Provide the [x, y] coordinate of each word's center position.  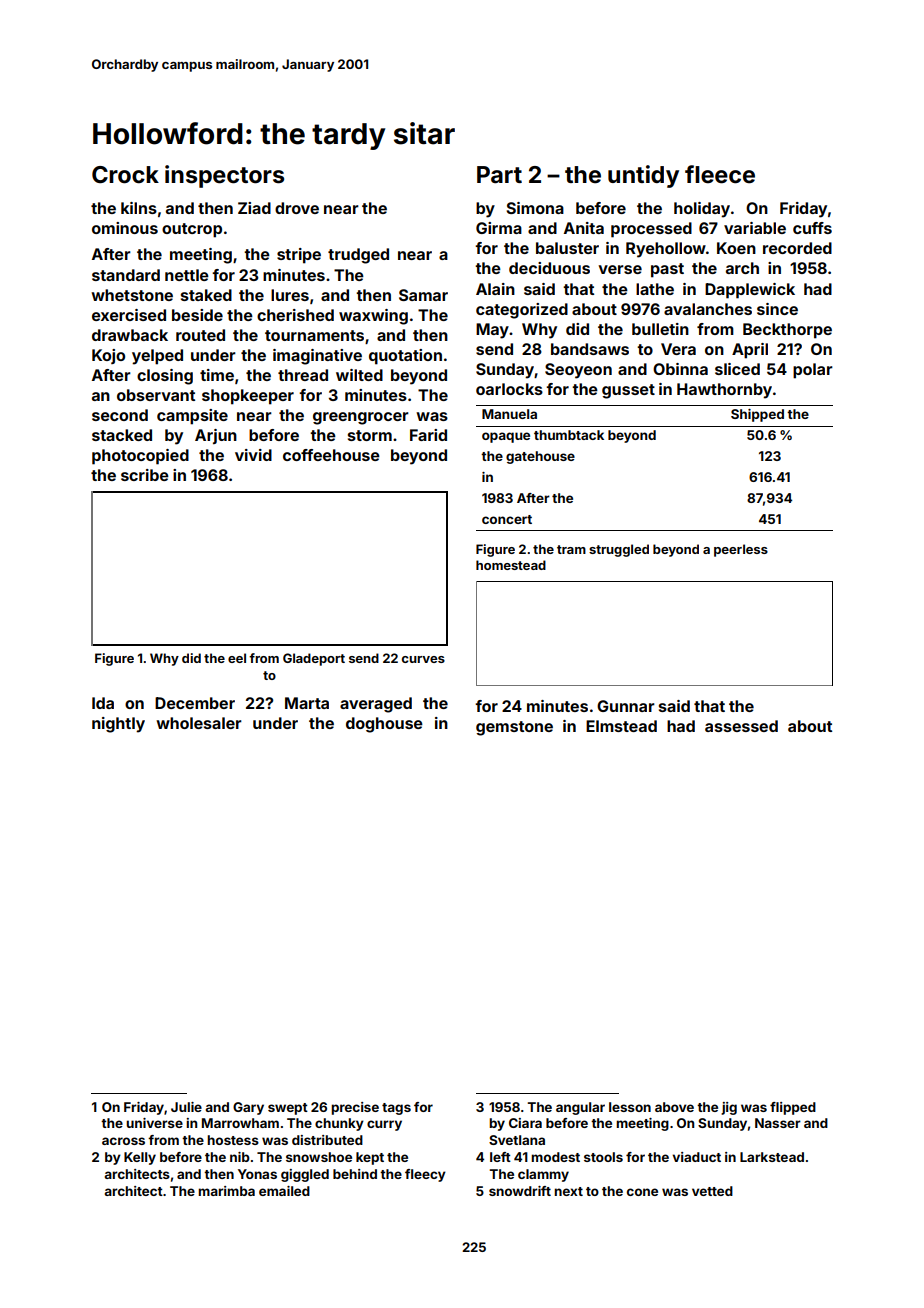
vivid [253, 455]
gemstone [514, 728]
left [500, 1157]
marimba [226, 1191]
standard [126, 275]
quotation [405, 357]
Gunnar [626, 706]
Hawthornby [724, 391]
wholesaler [199, 723]
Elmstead [621, 726]
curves [423, 659]
